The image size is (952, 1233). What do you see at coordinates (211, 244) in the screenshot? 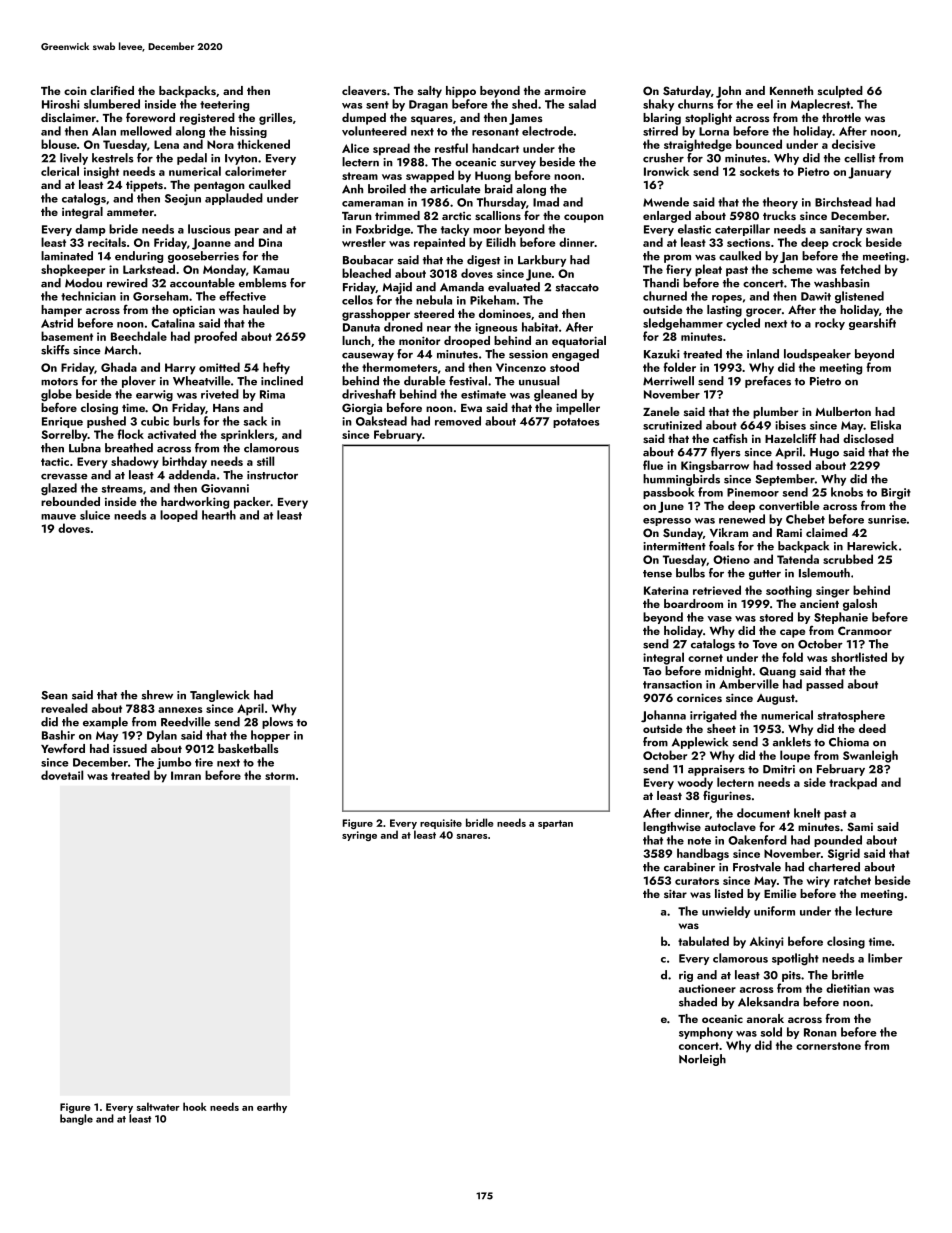
I see `Joanne` at bounding box center [211, 244].
